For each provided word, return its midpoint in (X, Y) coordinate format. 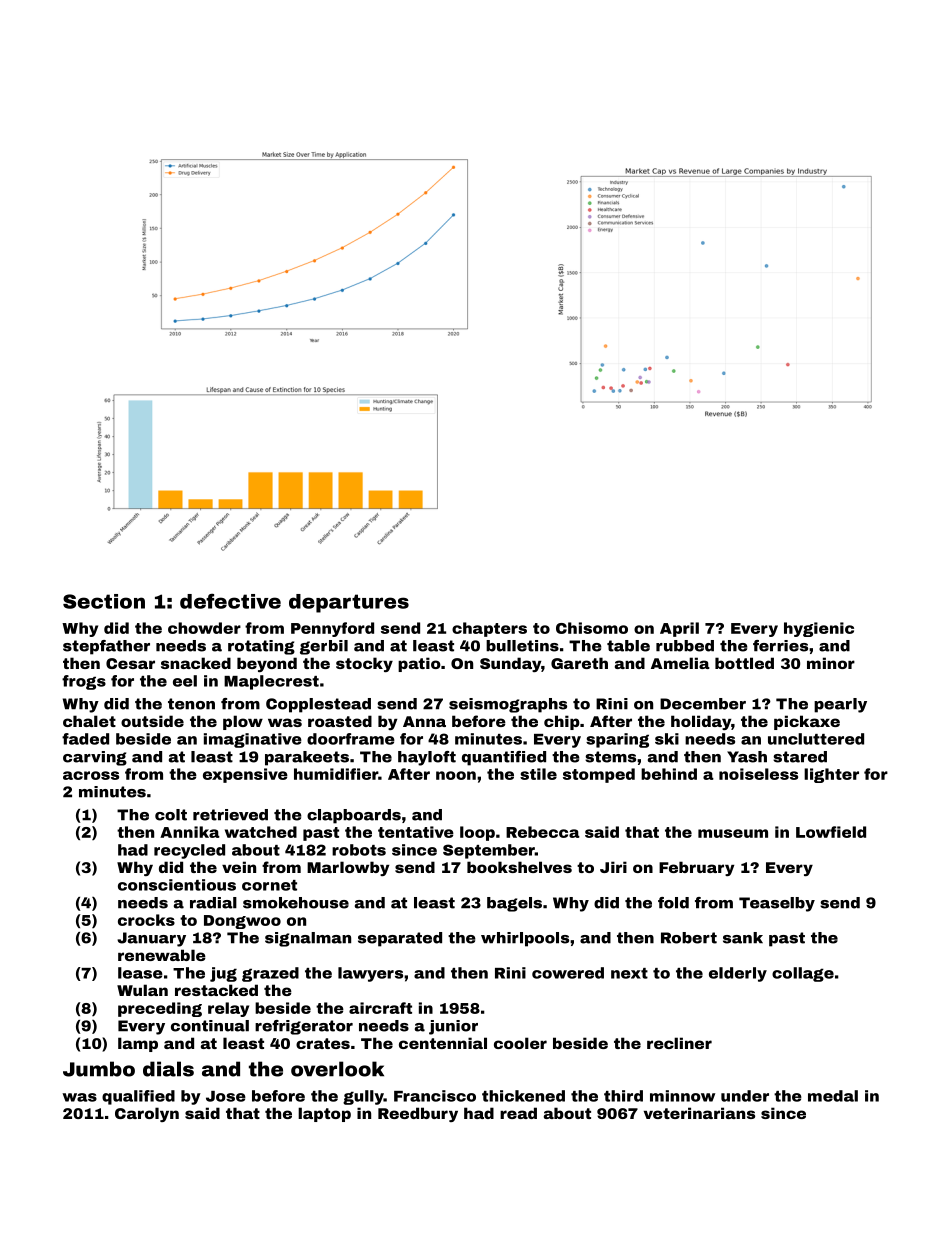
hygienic (819, 629)
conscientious (177, 885)
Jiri (613, 867)
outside (152, 721)
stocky (364, 664)
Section (104, 601)
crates (323, 1043)
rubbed (685, 646)
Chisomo (592, 628)
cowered (568, 973)
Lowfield (831, 832)
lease (140, 973)
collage (803, 974)
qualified (138, 1097)
